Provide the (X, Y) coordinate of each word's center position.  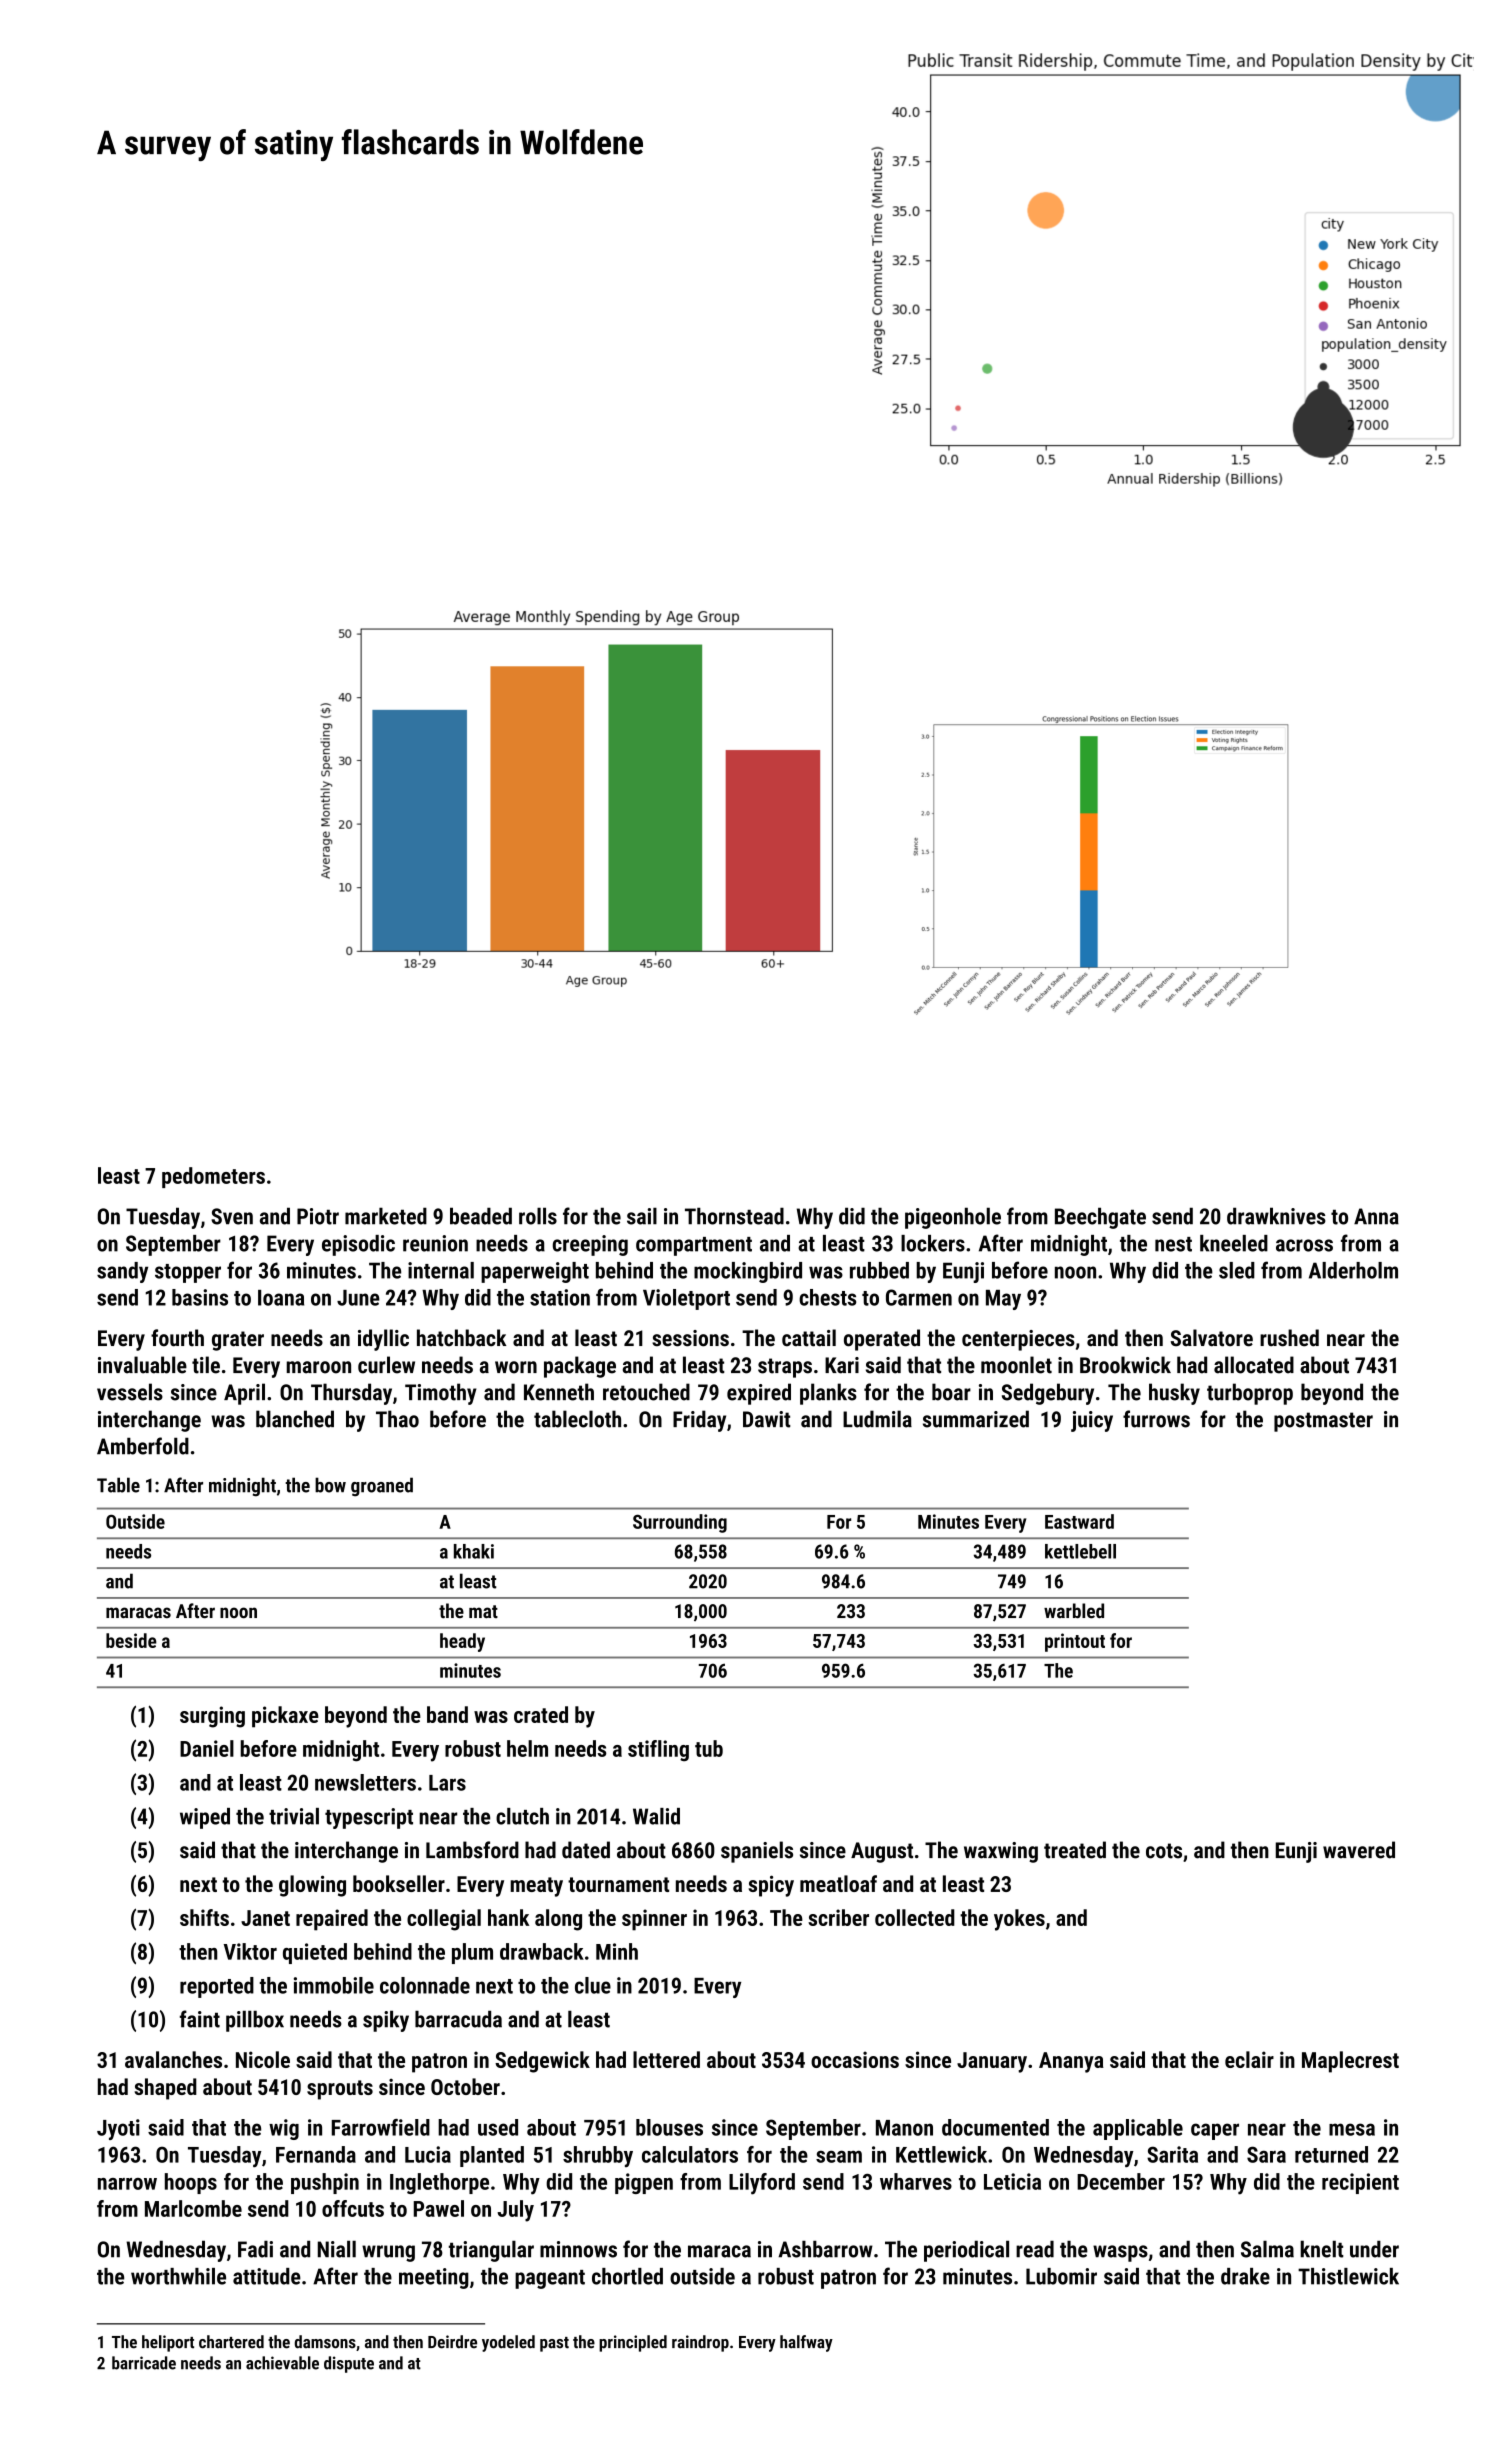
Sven (232, 1216)
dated (586, 1850)
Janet (265, 1918)
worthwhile (178, 2276)
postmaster (1323, 1422)
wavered (1359, 1850)
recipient (1360, 2183)
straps (785, 1368)
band (447, 1714)
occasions (855, 2059)
